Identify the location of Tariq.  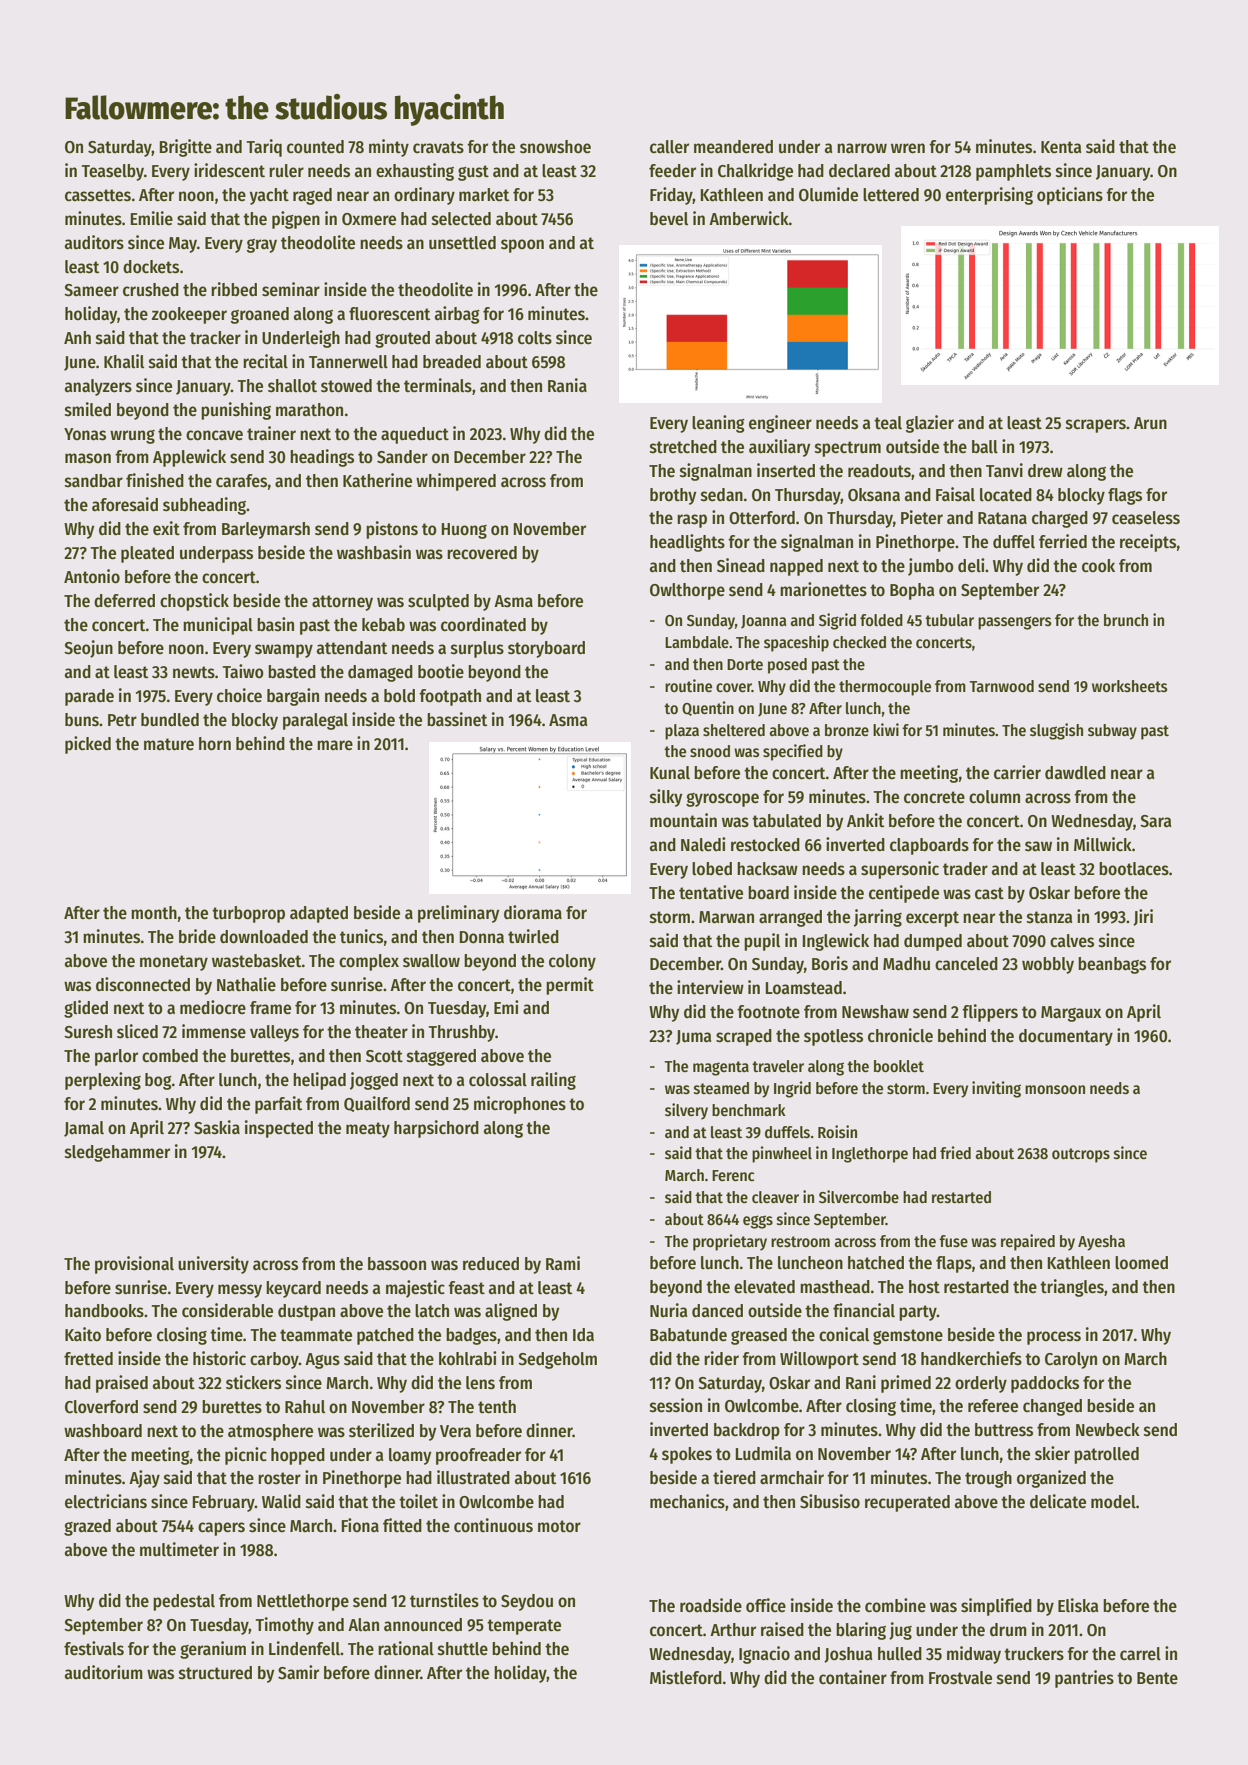
(264, 148).
